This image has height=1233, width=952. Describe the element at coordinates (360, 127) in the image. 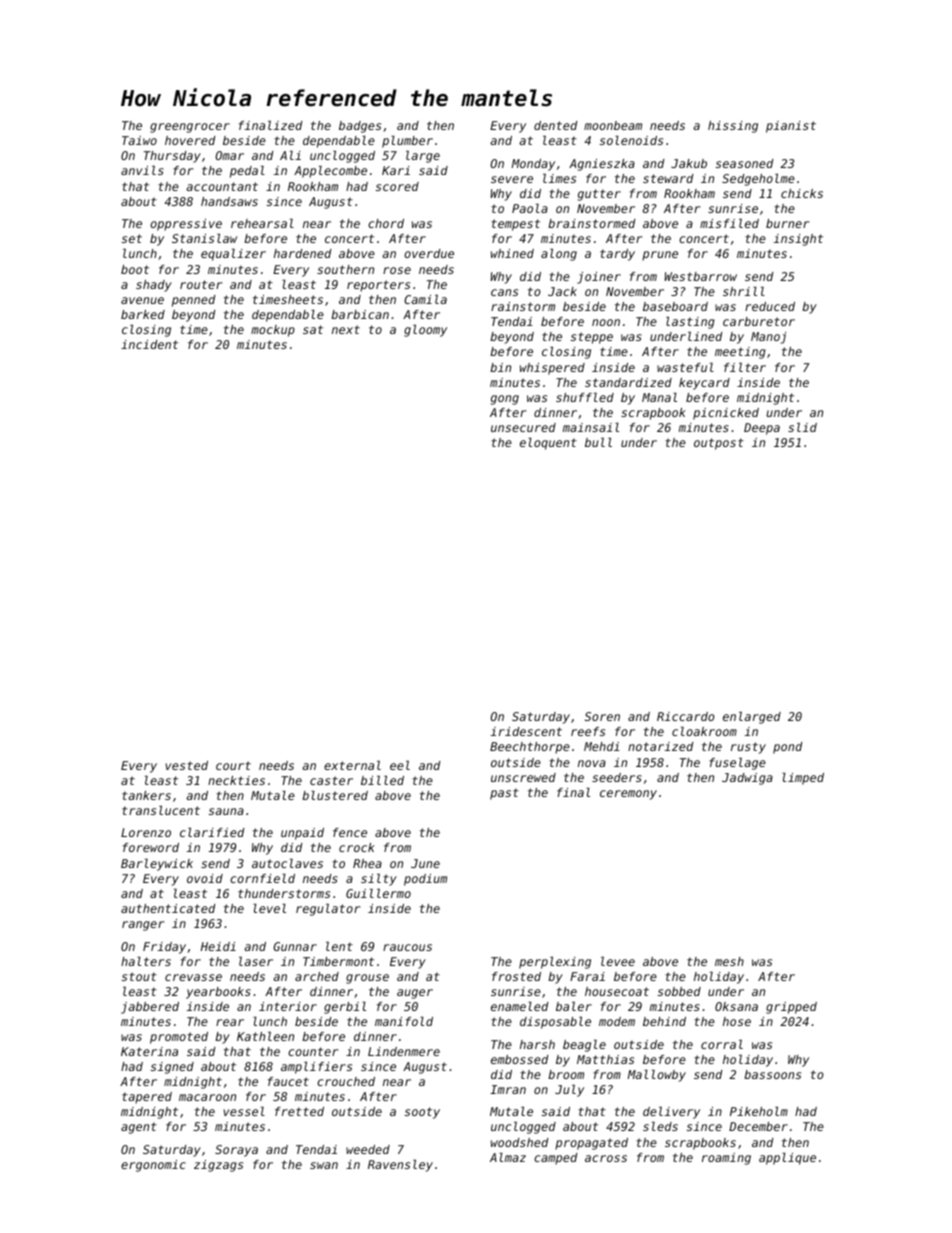

I see `badges` at that location.
